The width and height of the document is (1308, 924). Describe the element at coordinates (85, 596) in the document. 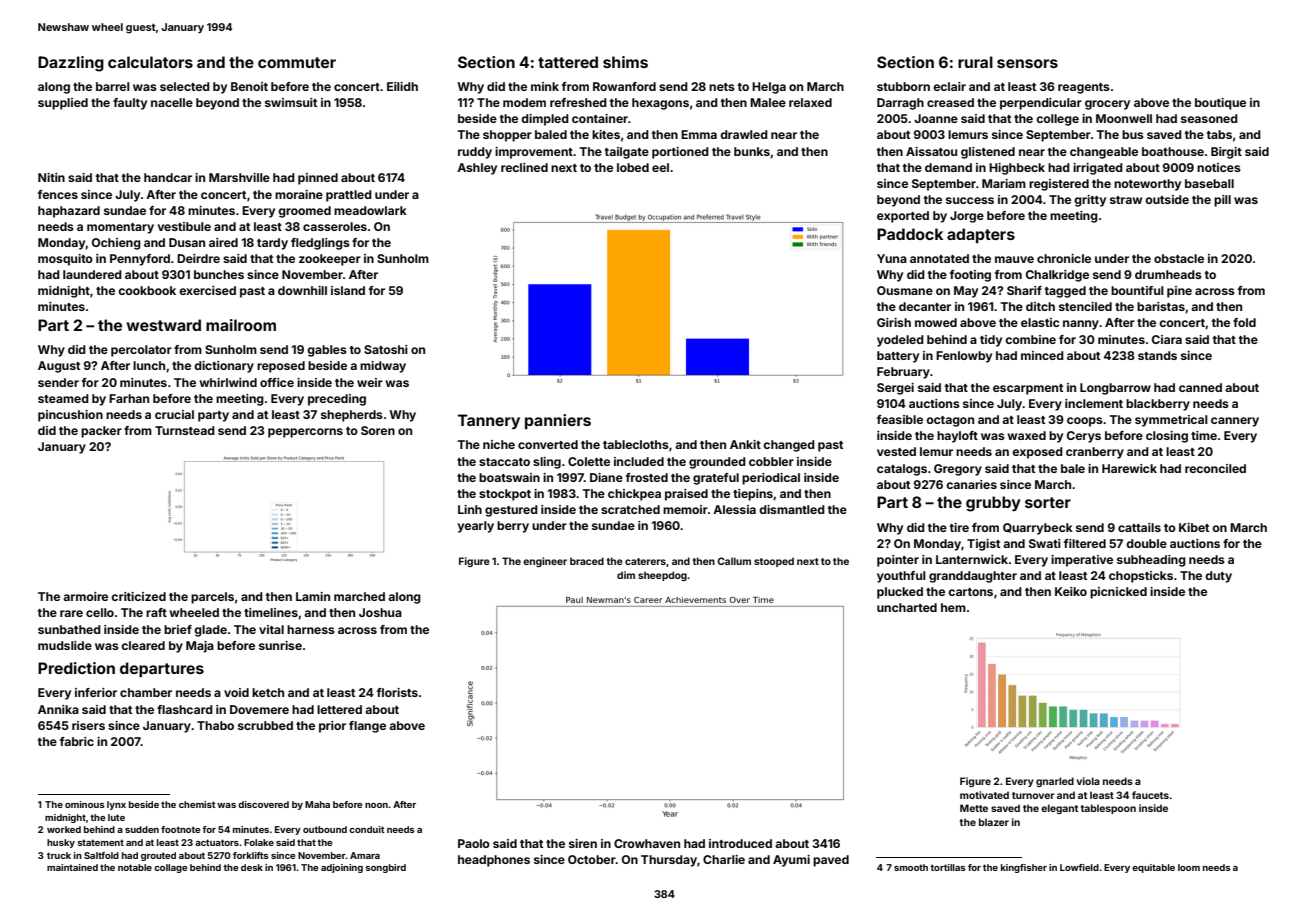

I see `armoire` at that location.
